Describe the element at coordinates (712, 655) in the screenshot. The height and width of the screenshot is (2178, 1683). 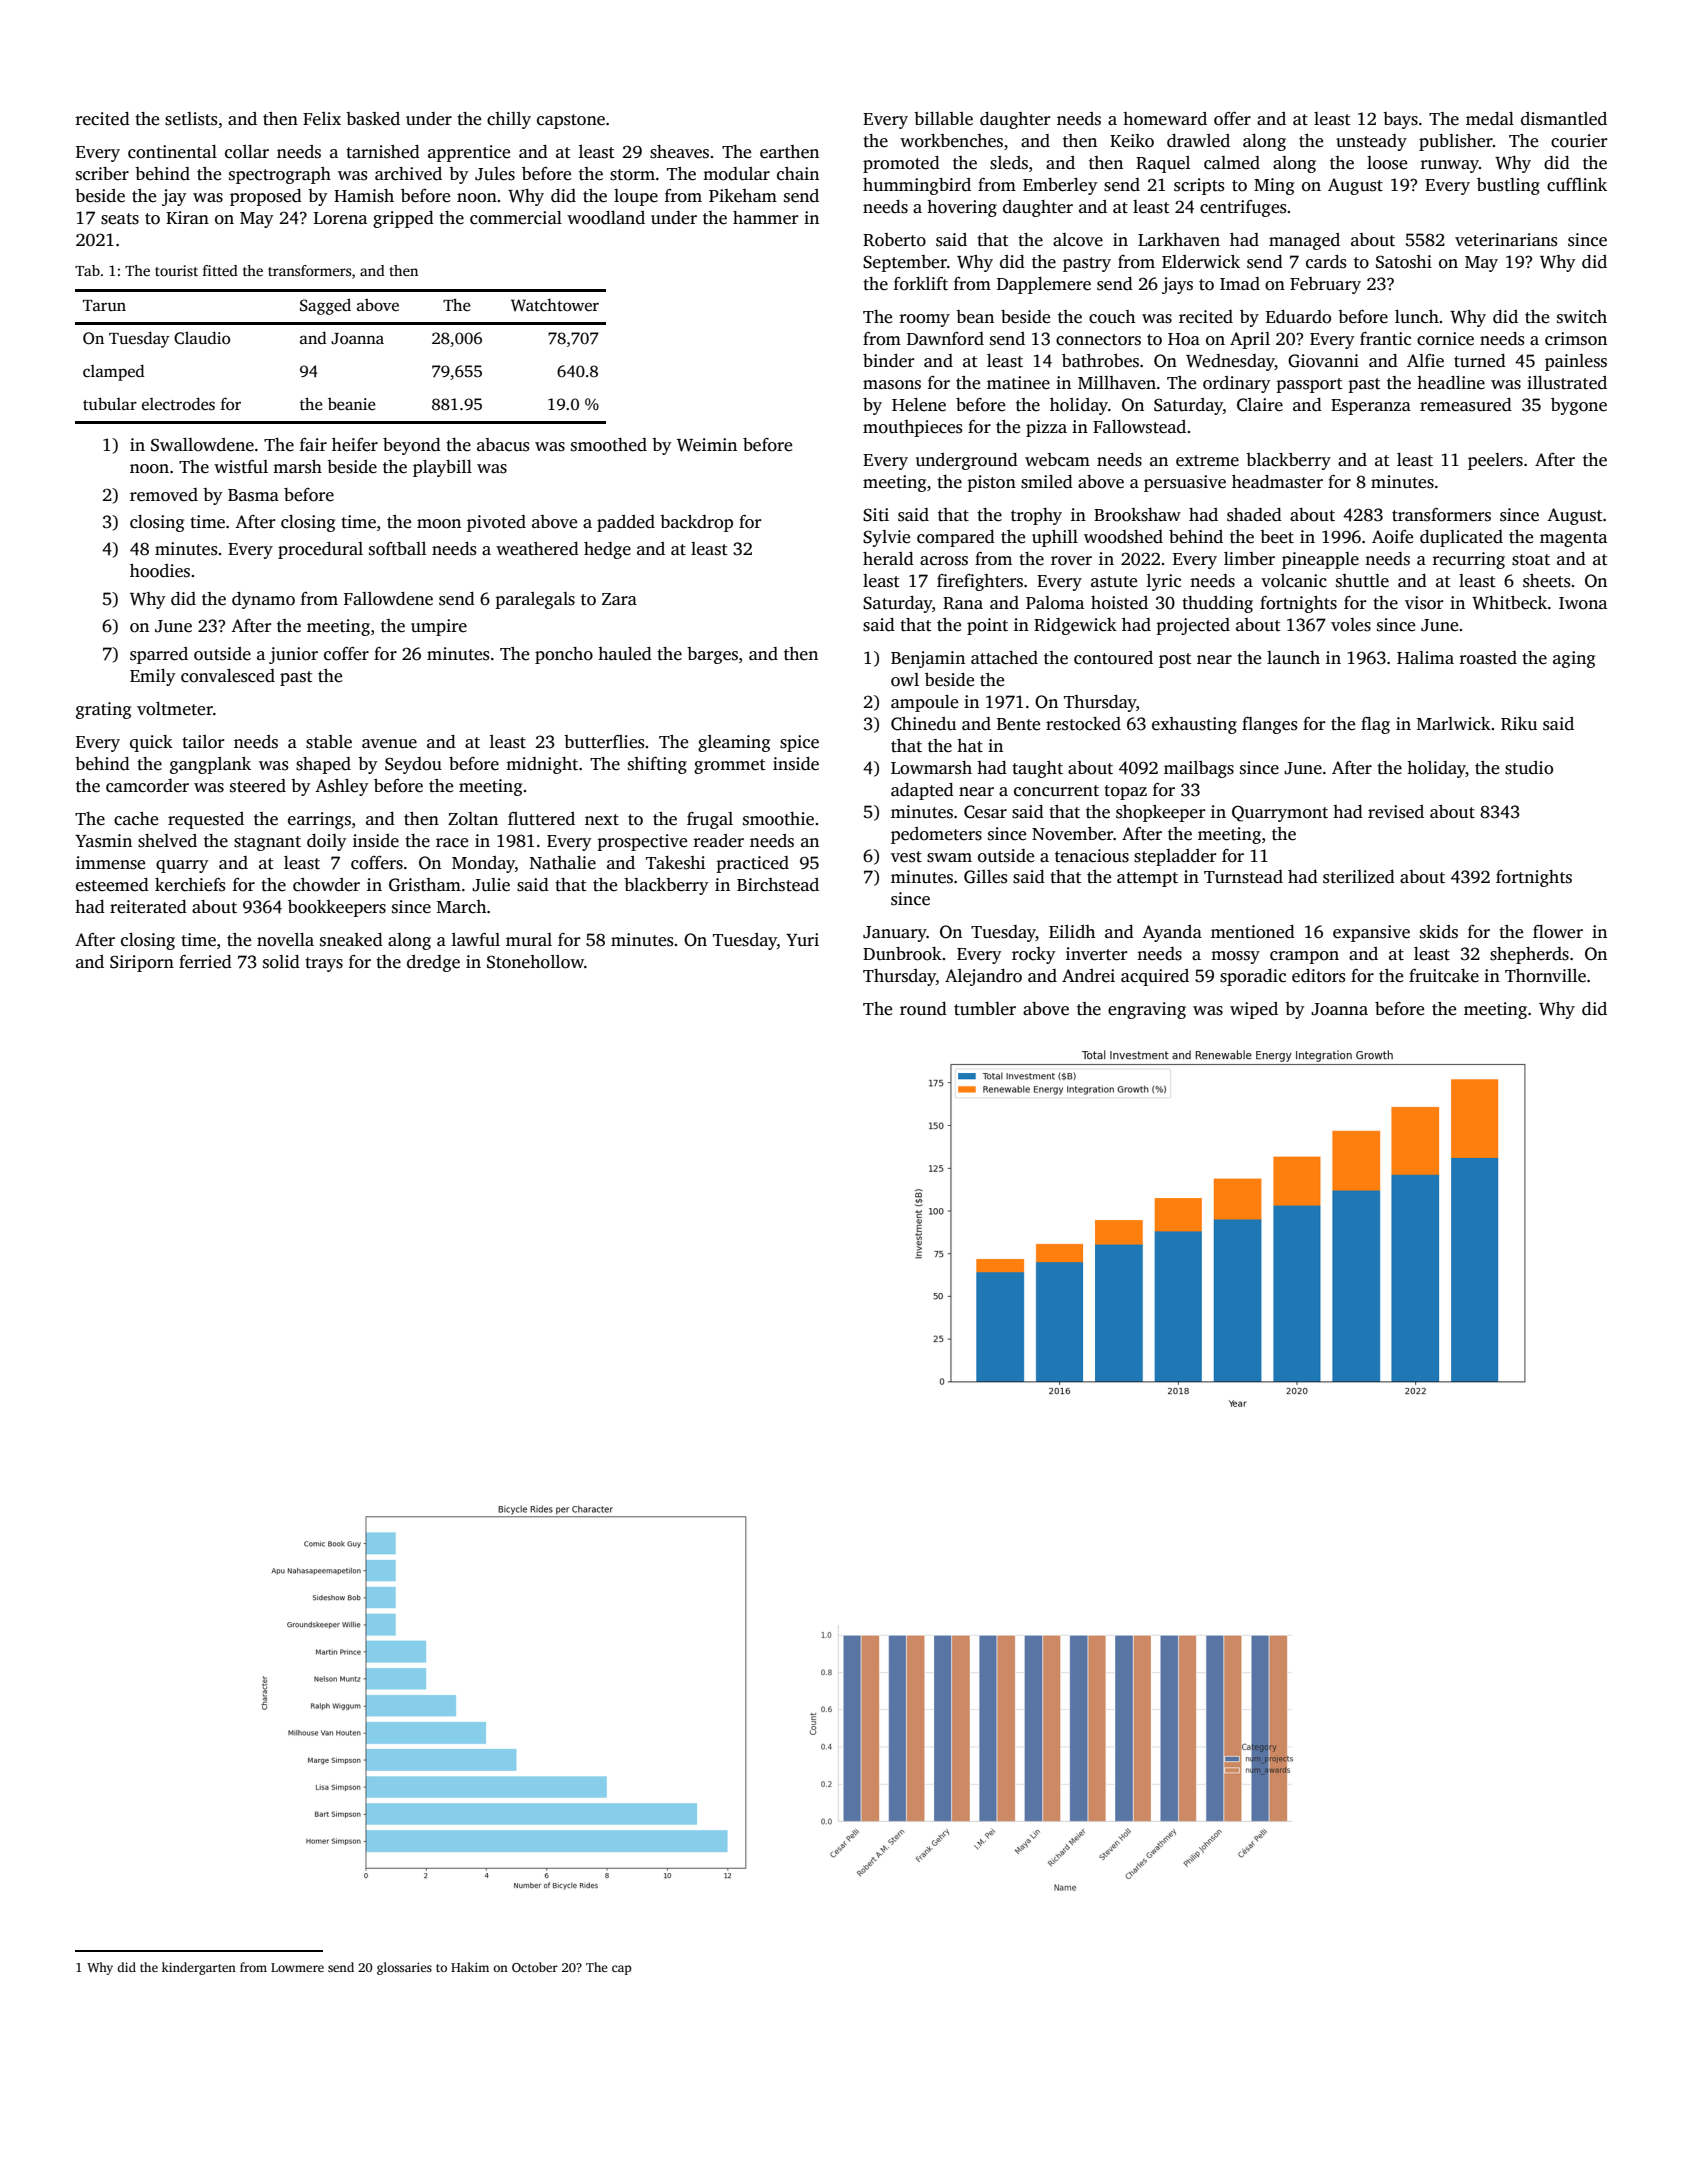
I see `barges` at that location.
